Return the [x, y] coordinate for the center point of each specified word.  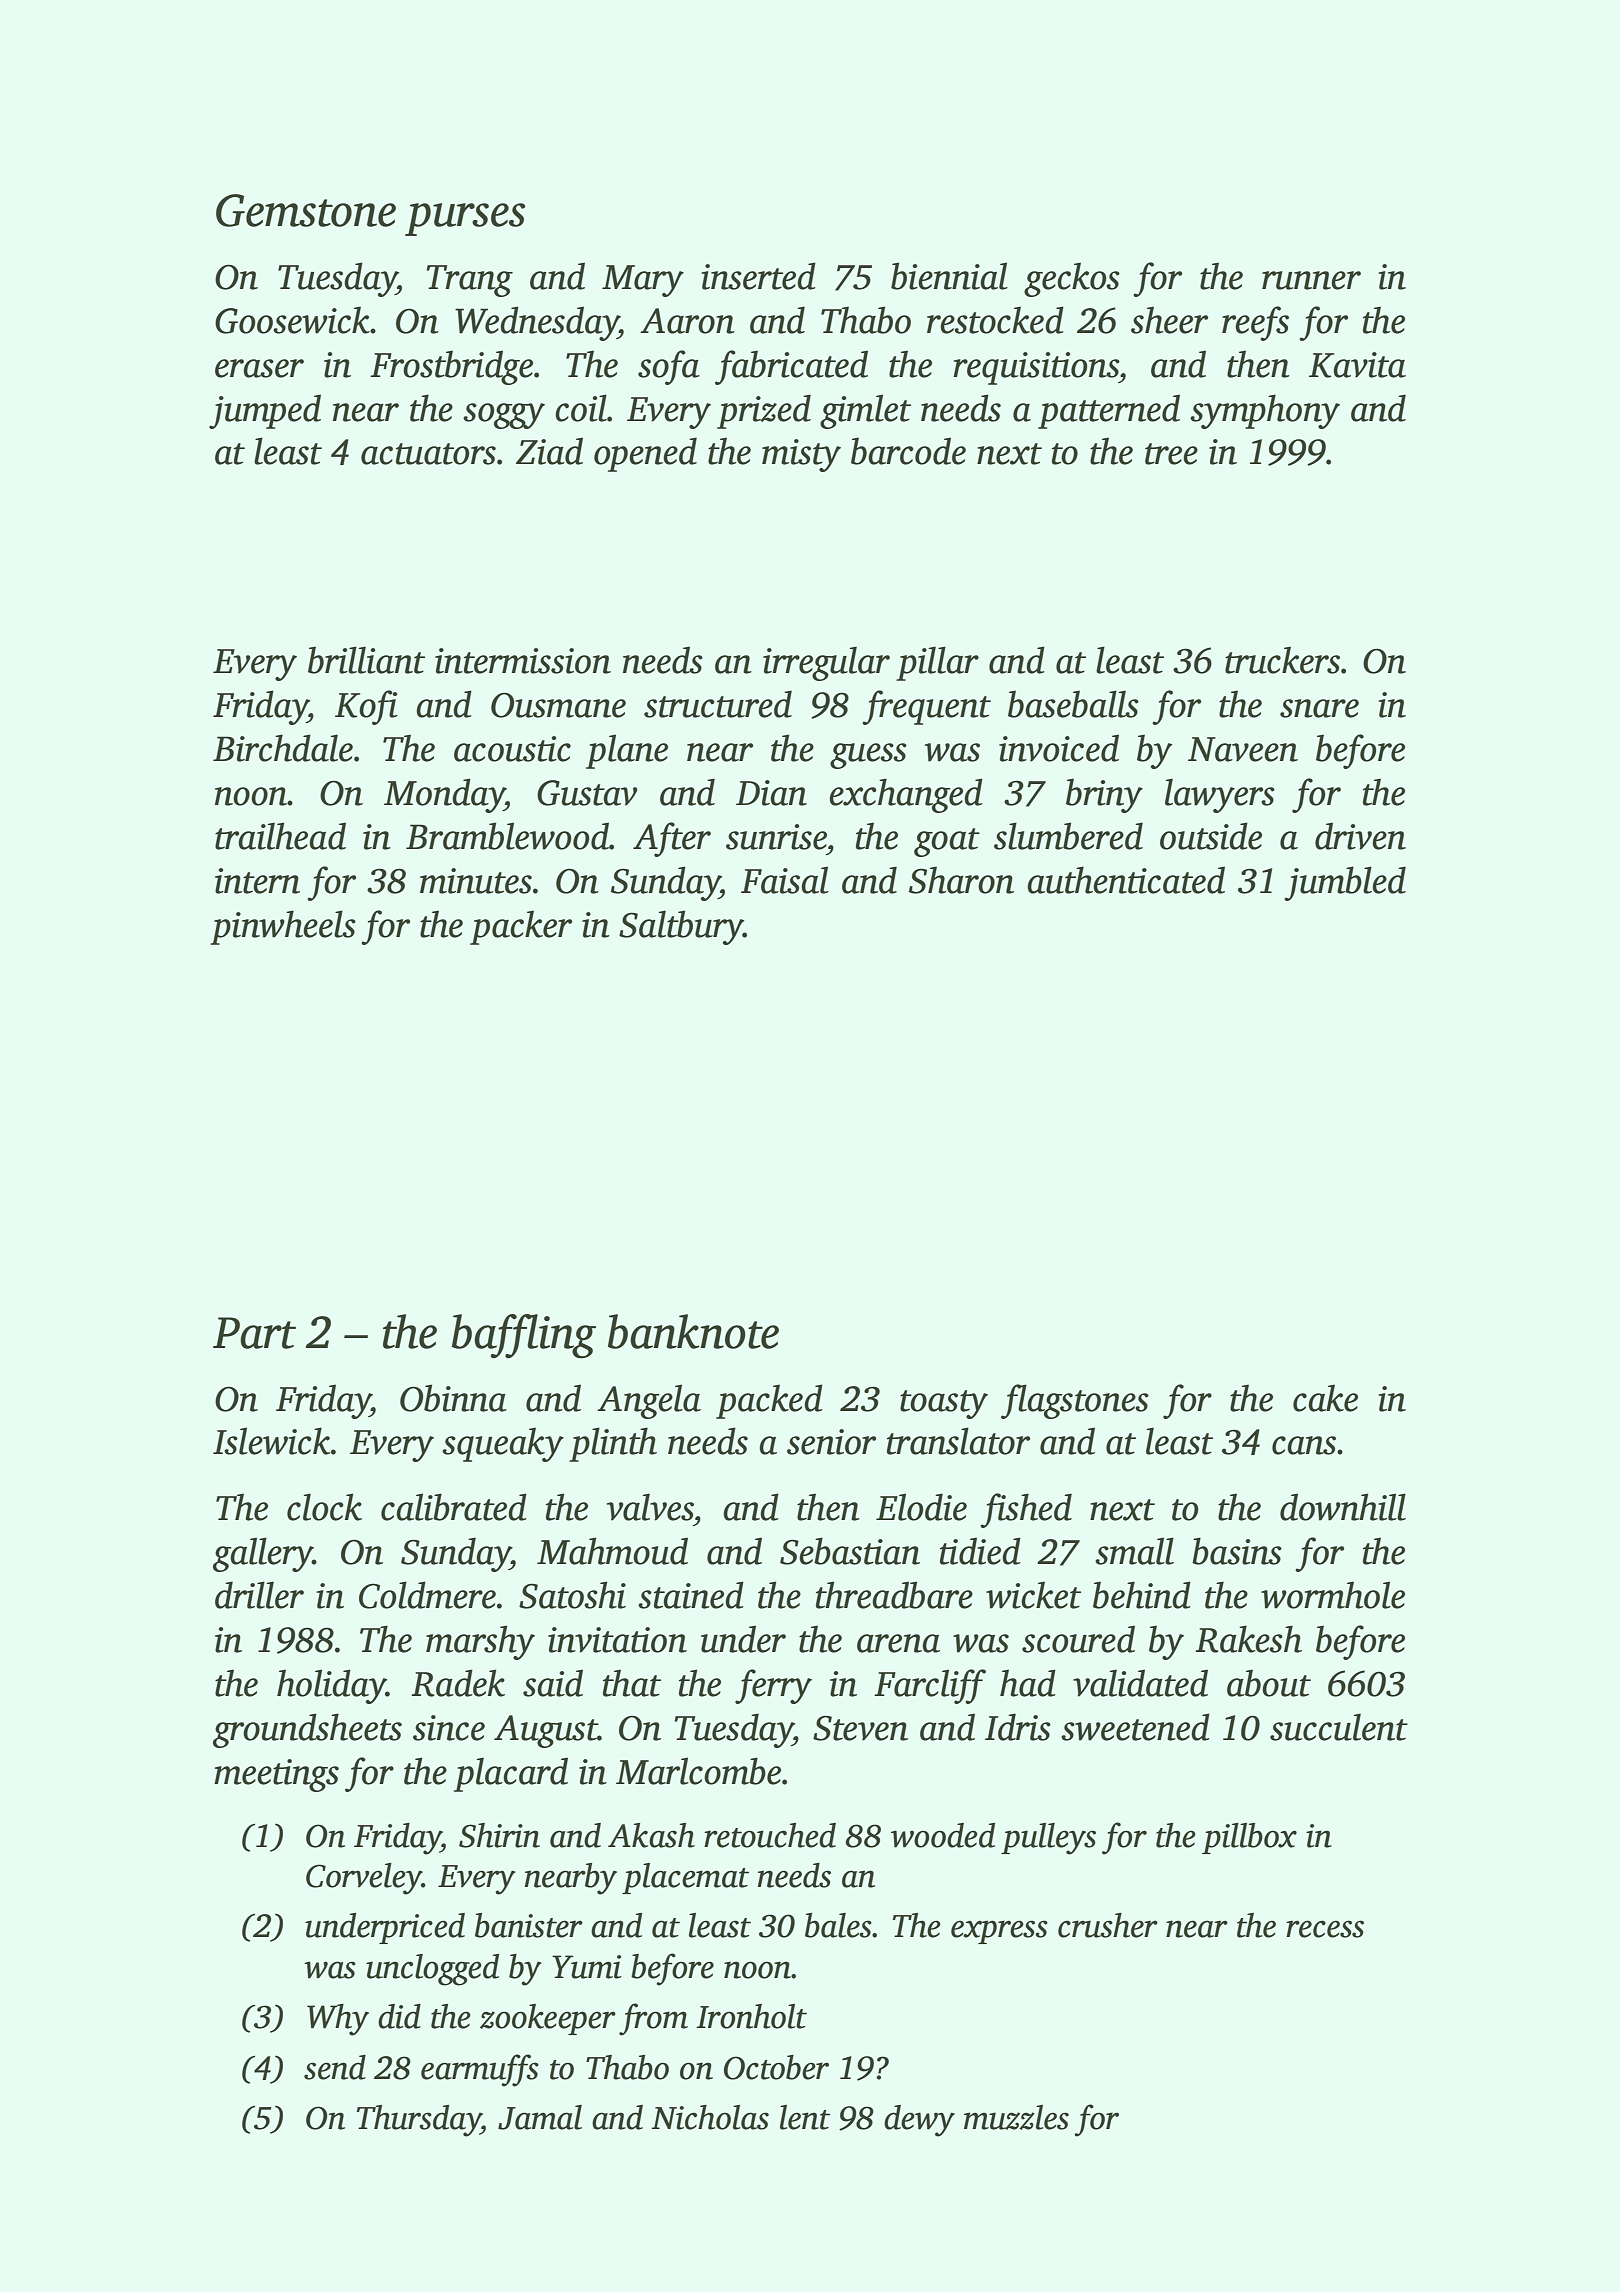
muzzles [1016, 2117]
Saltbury [681, 927]
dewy [919, 2121]
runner [1311, 280]
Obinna [453, 1398]
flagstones [1075, 1401]
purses [465, 219]
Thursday [419, 2121]
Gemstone [306, 210]
